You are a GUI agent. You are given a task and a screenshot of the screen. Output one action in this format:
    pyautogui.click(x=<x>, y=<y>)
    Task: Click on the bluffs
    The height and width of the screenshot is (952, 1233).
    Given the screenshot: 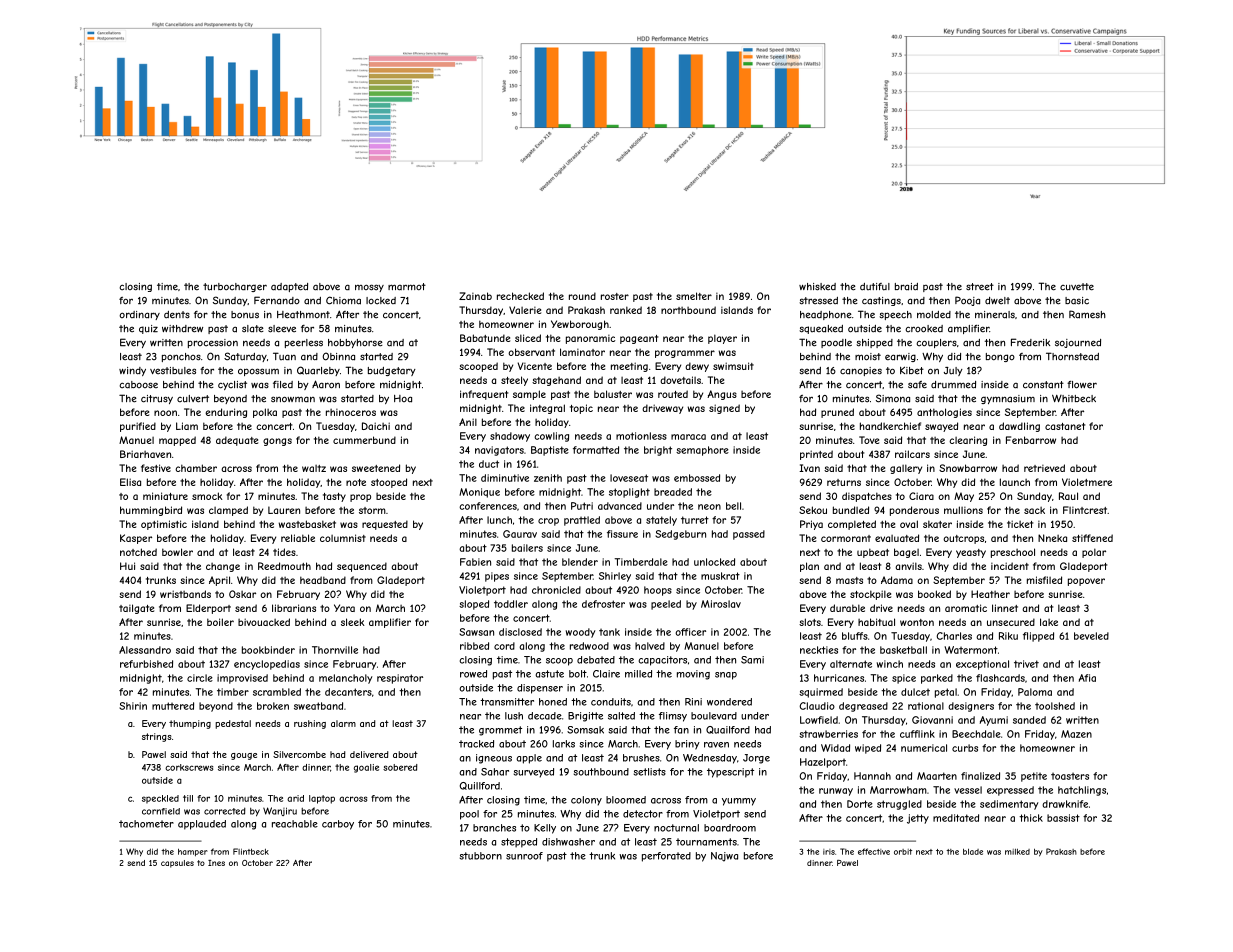 What is the action you would take?
    pyautogui.click(x=855, y=636)
